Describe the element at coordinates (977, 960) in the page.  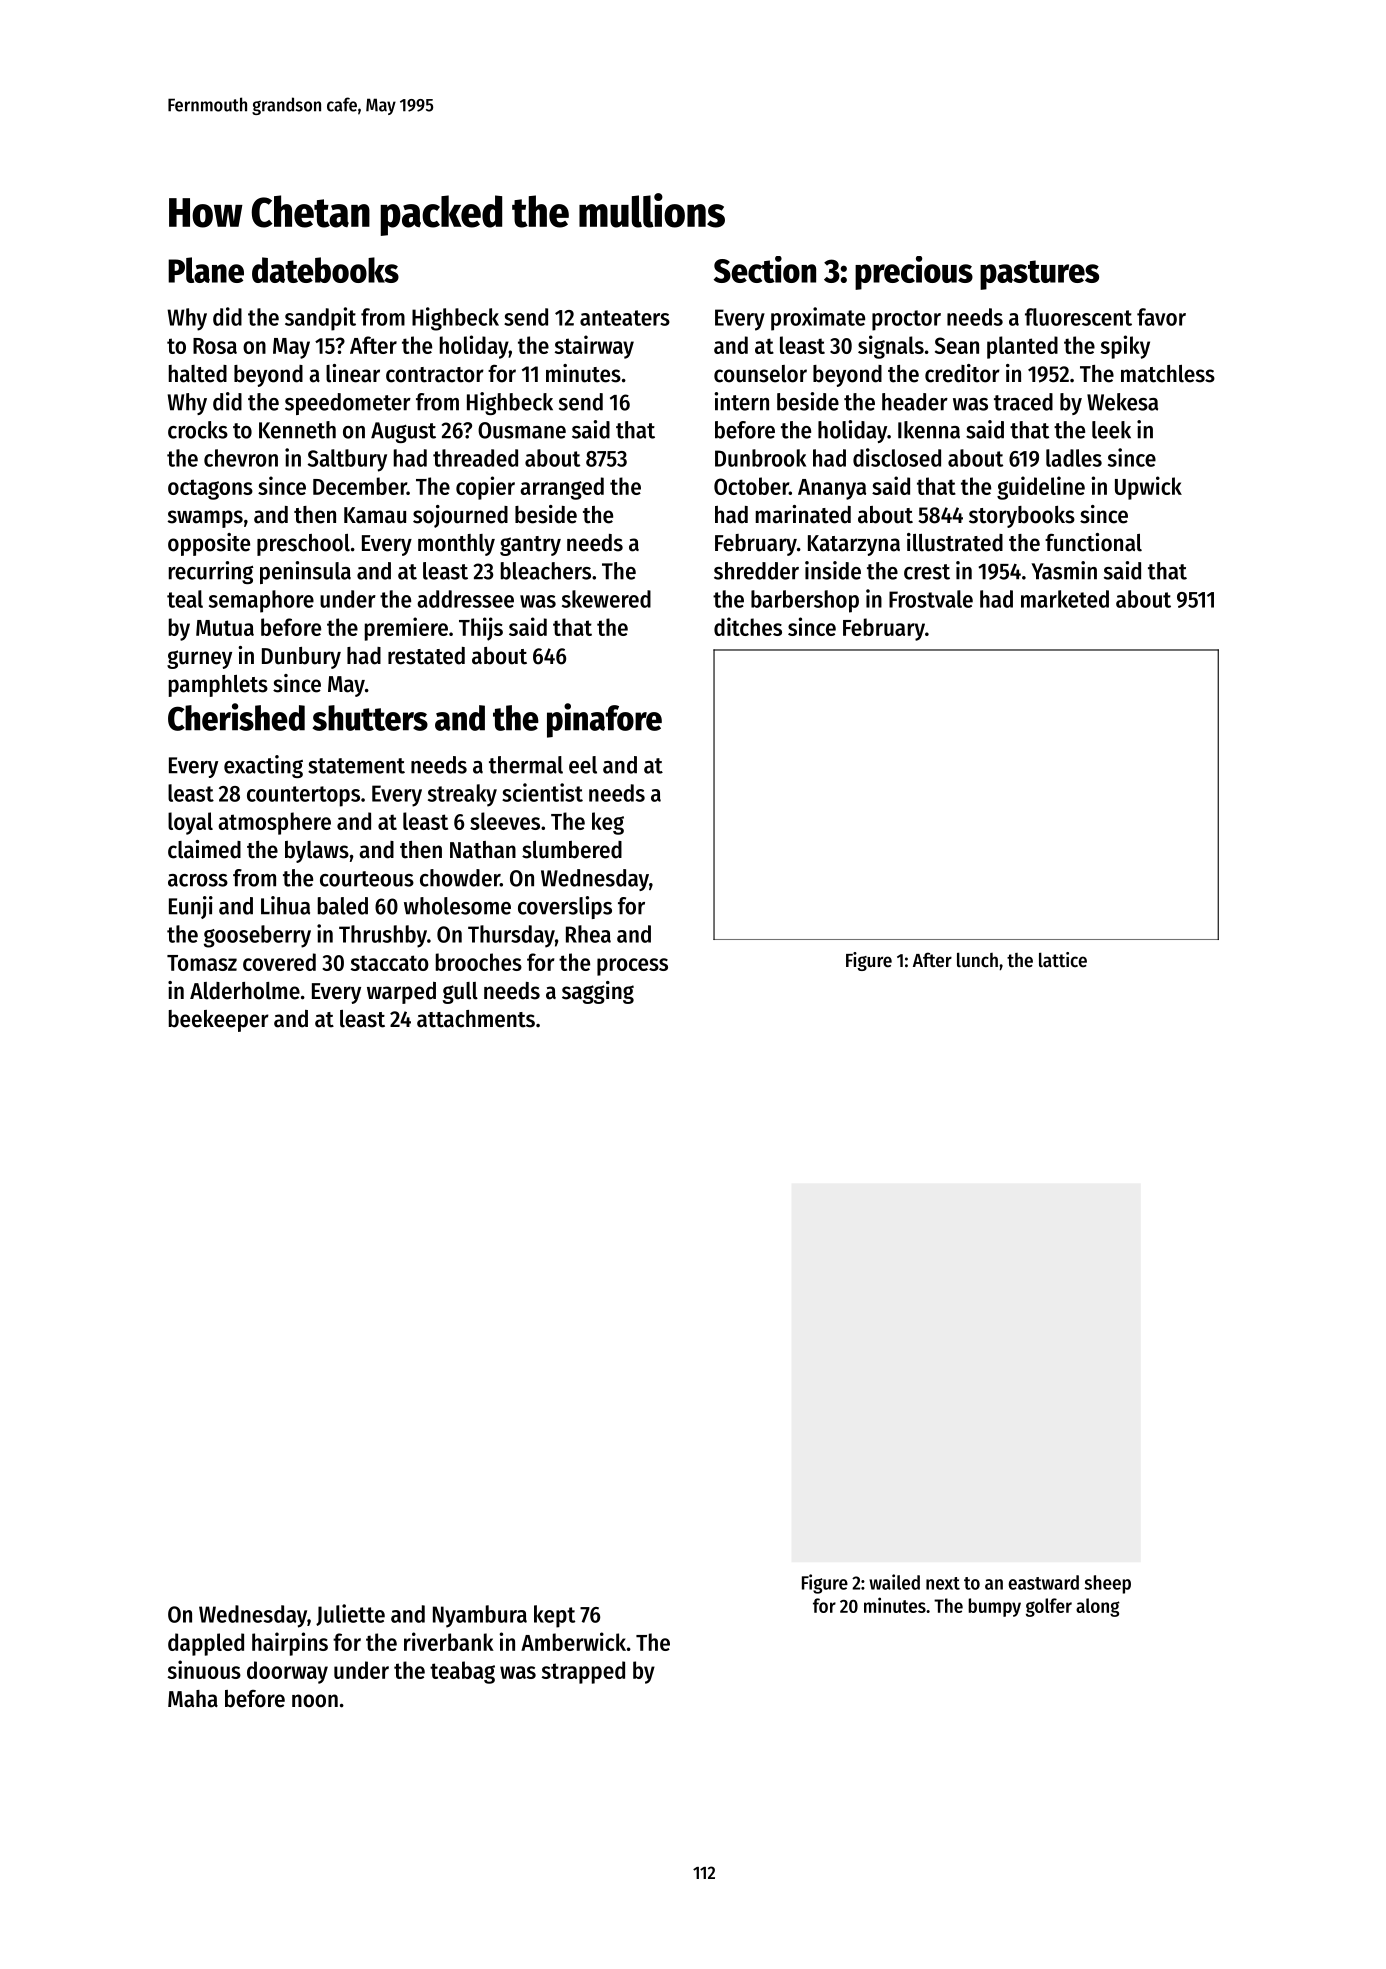
I see `lunch` at that location.
